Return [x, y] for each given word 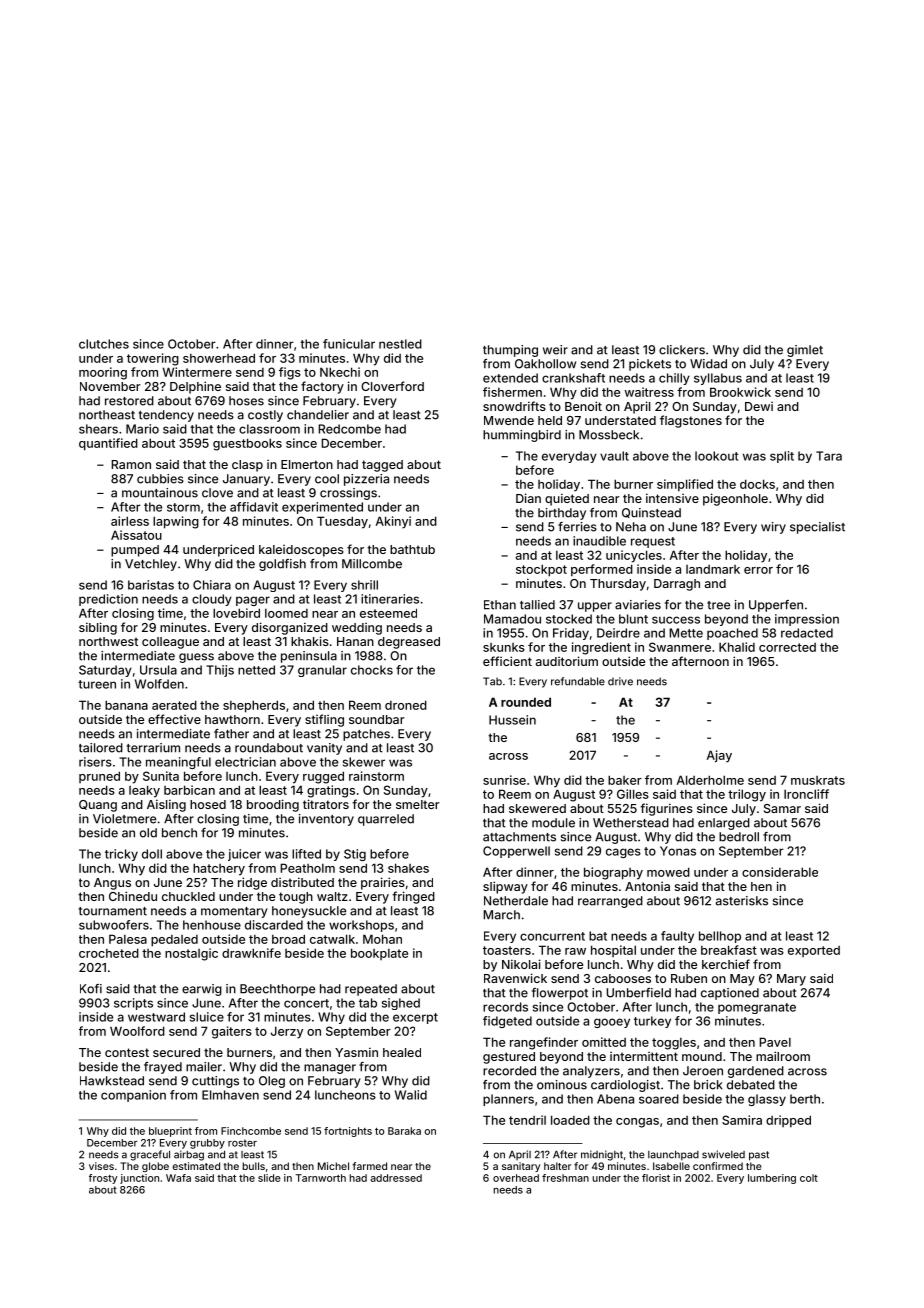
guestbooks [247, 444]
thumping [510, 351]
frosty [103, 1179]
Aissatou [136, 535]
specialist [817, 528]
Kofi [91, 989]
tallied [537, 605]
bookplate [379, 954]
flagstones [691, 421]
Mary [791, 980]
